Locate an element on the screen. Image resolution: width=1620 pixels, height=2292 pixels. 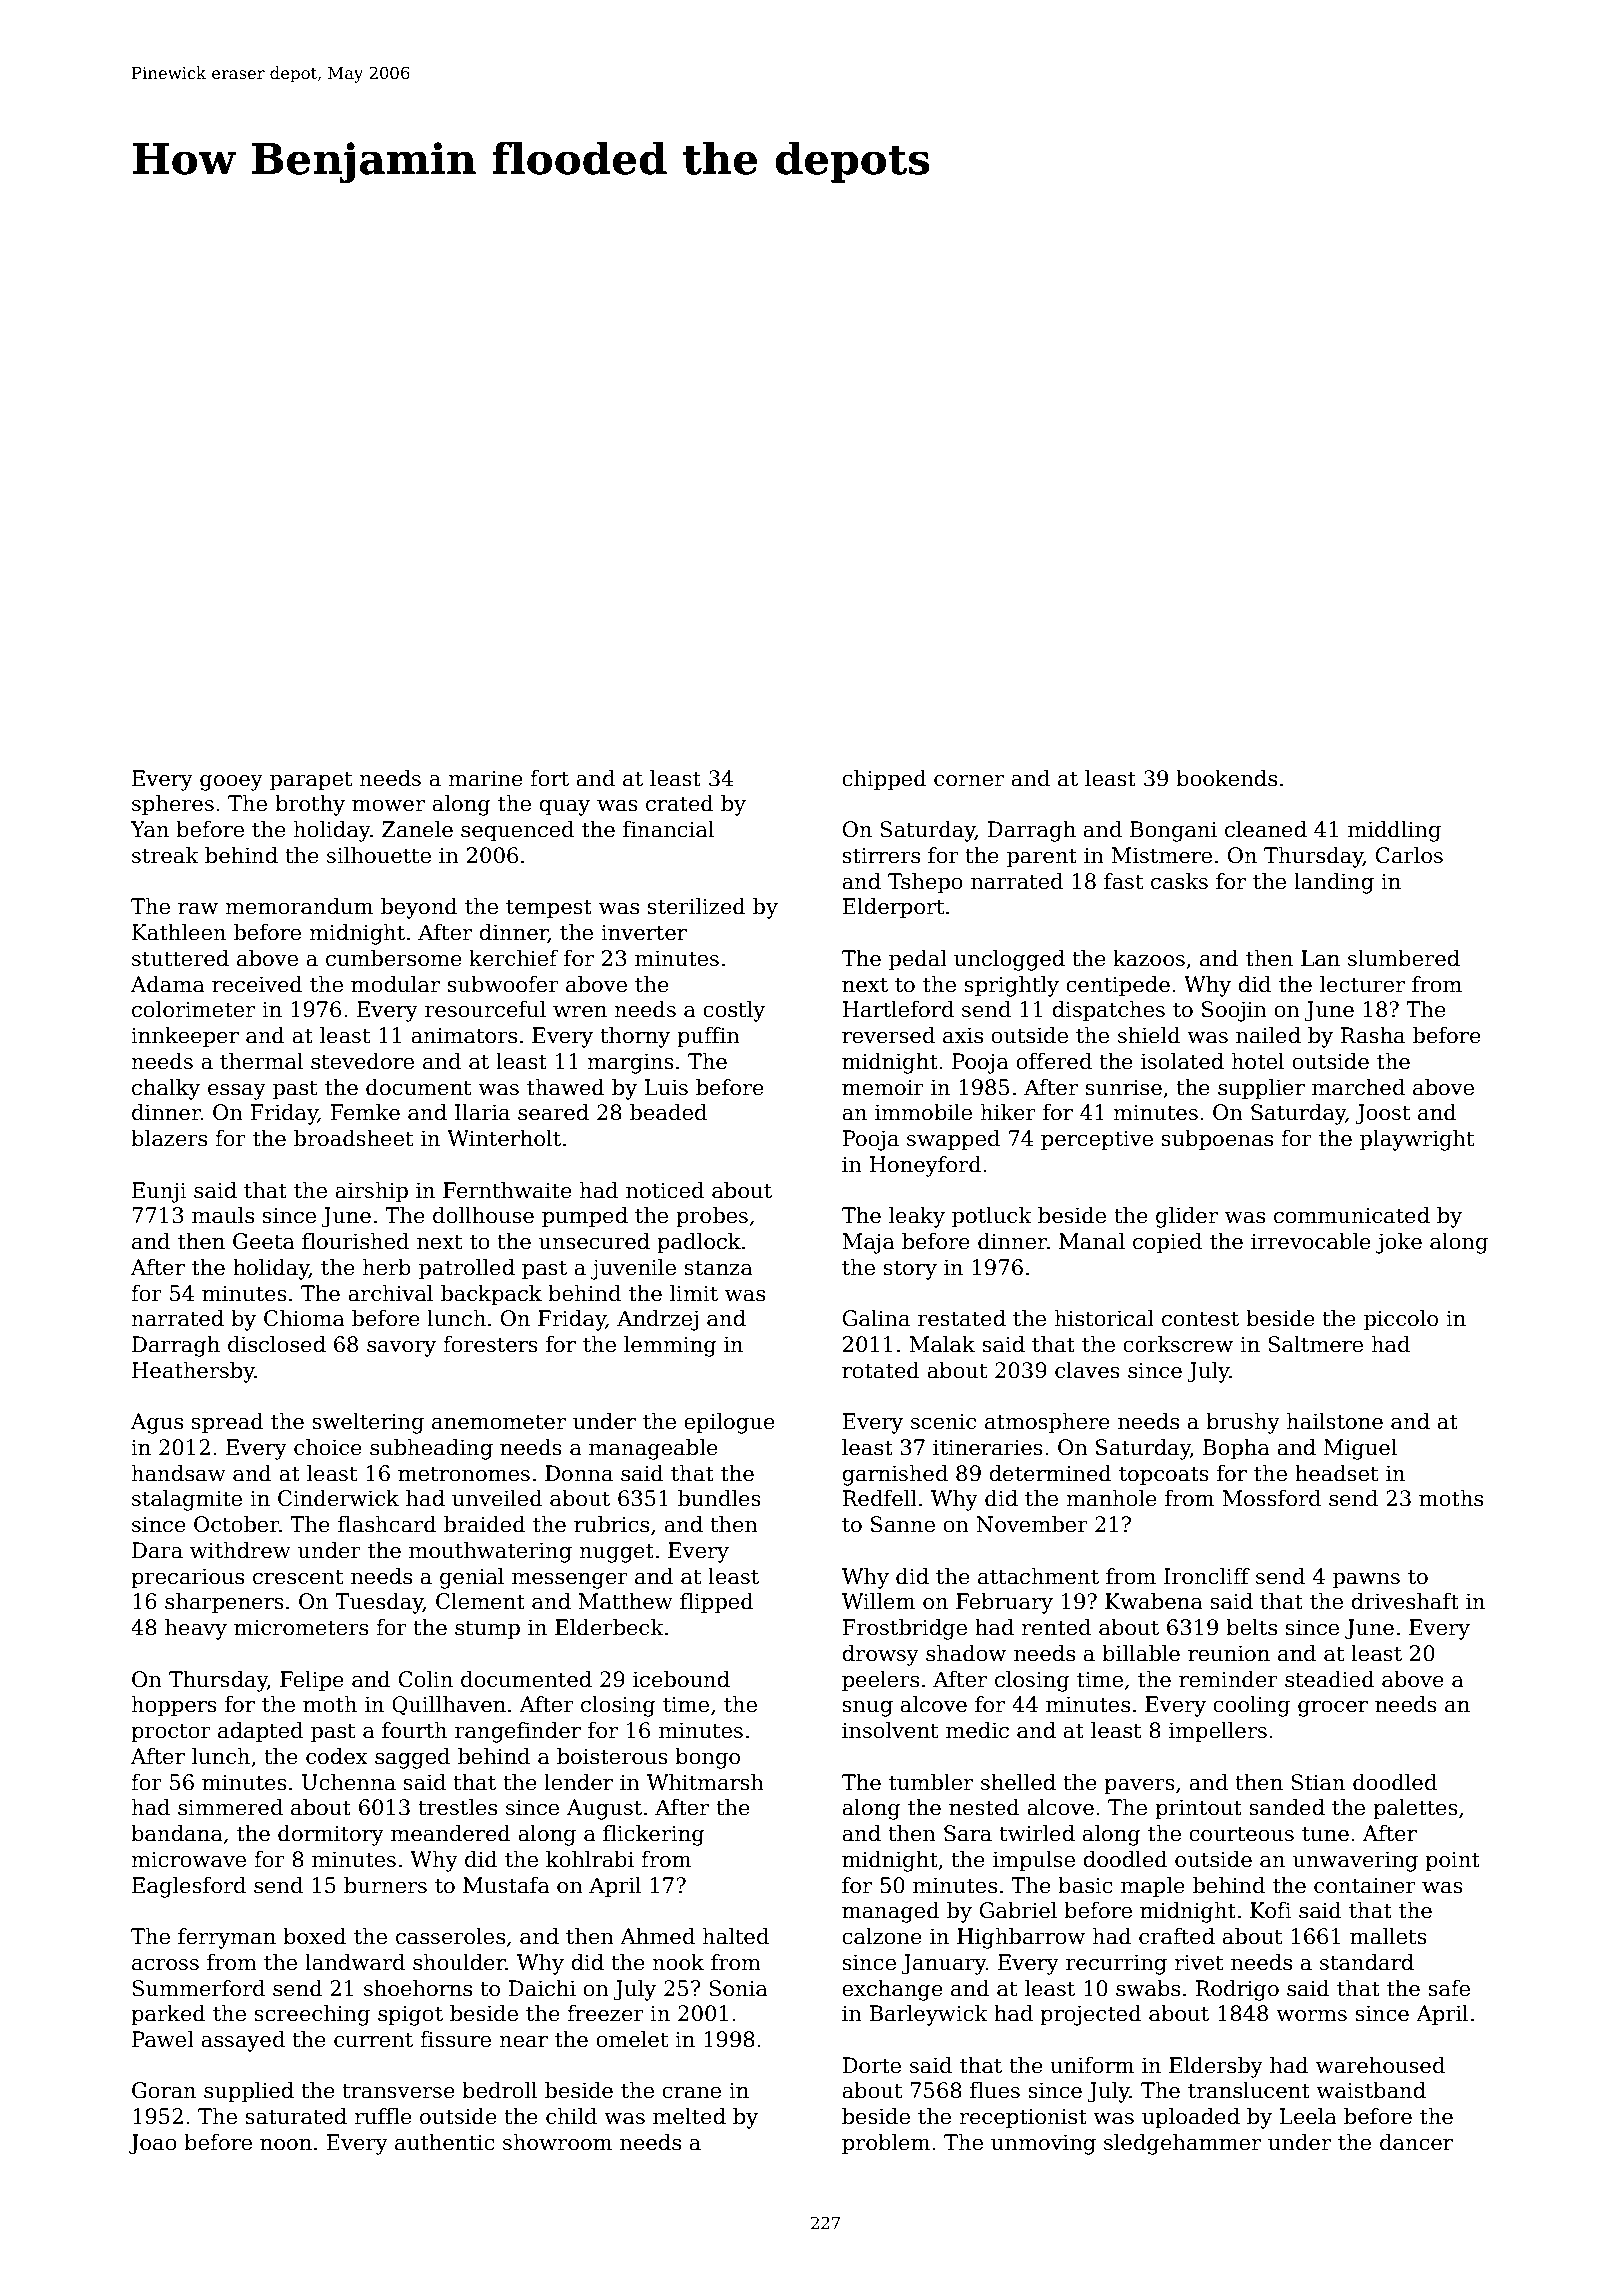
insolvent is located at coordinates (890, 1730).
